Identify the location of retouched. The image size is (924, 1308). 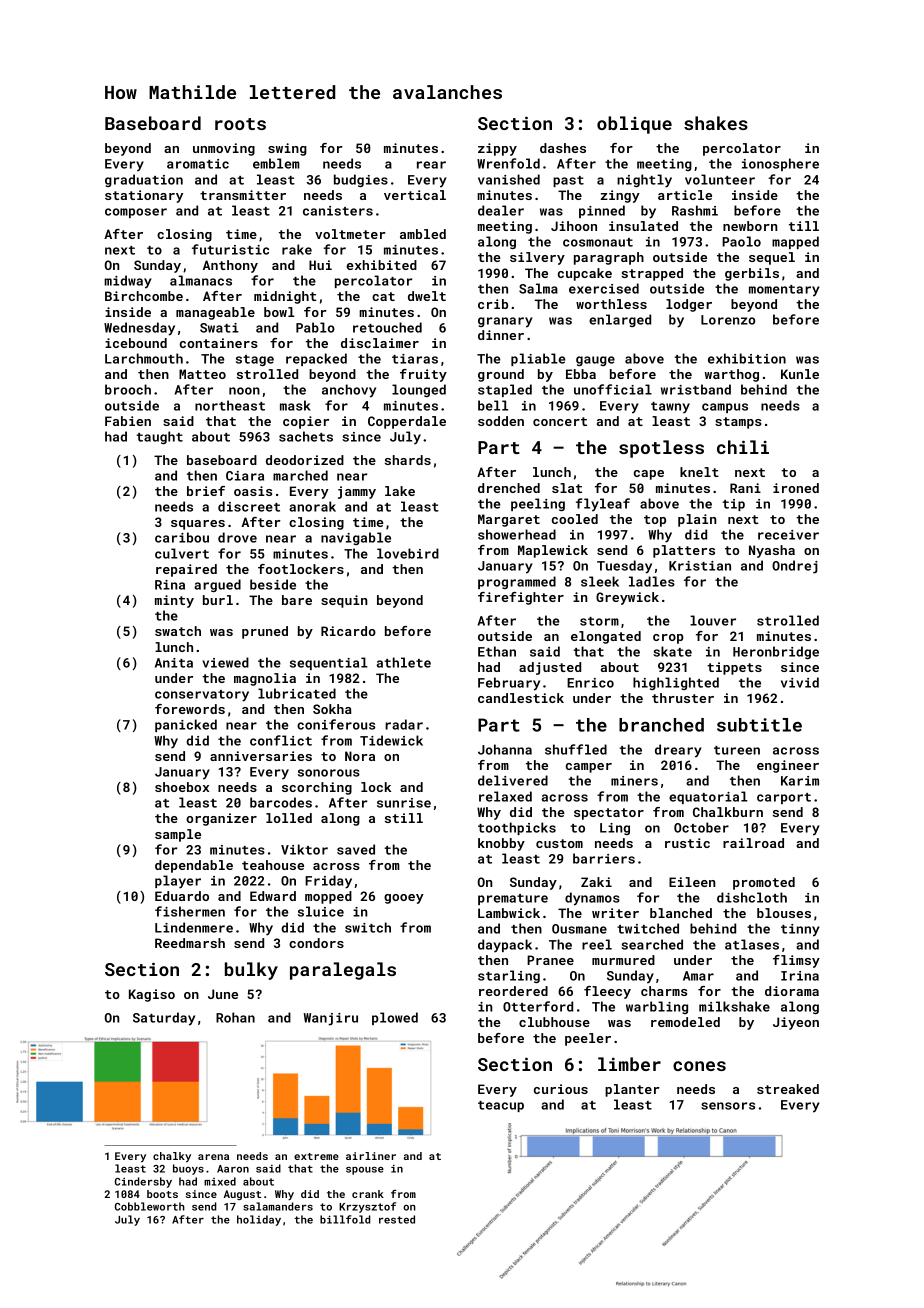
(387, 327).
